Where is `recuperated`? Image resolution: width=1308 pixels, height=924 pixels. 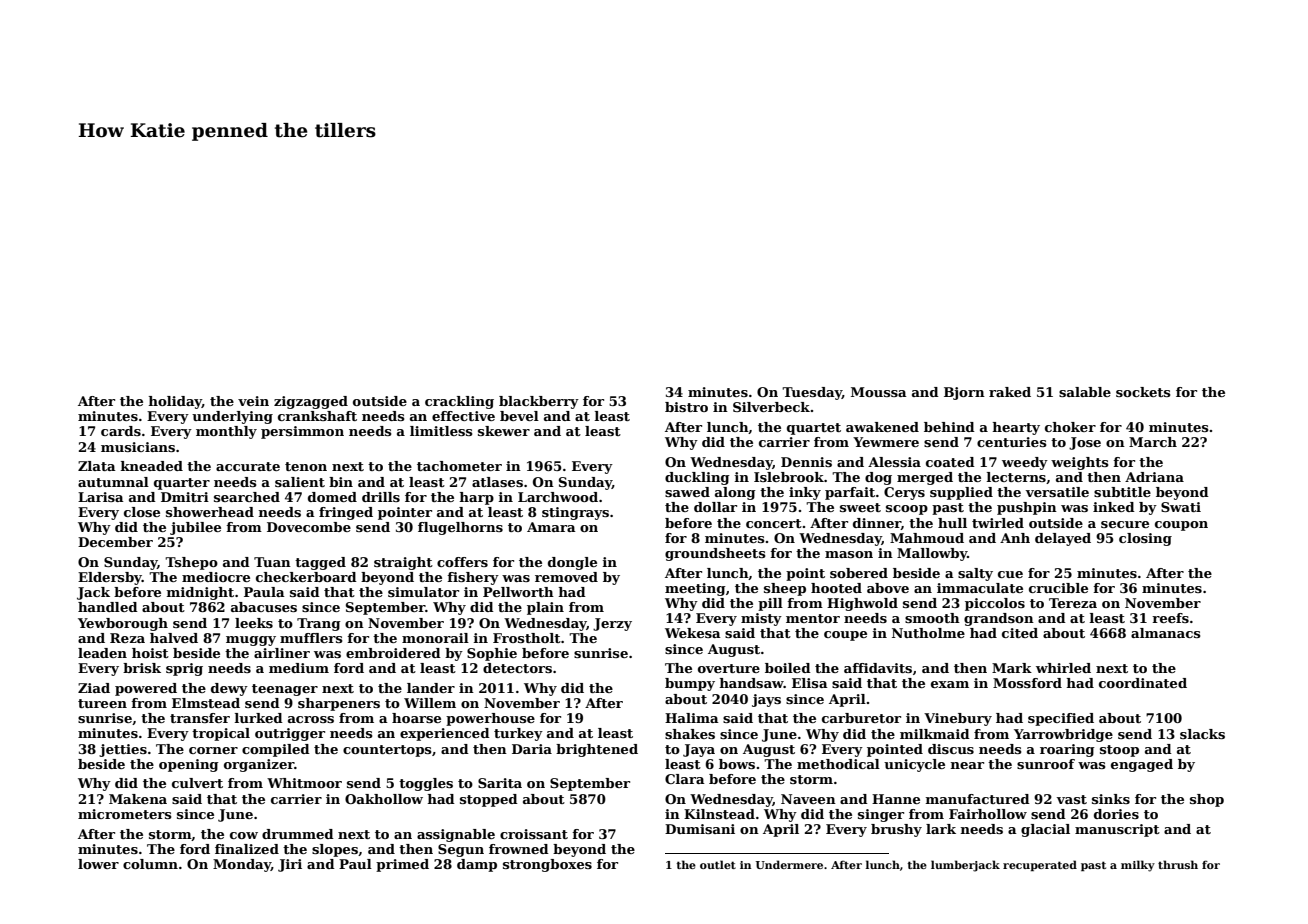 recuperated is located at coordinates (1040, 865).
